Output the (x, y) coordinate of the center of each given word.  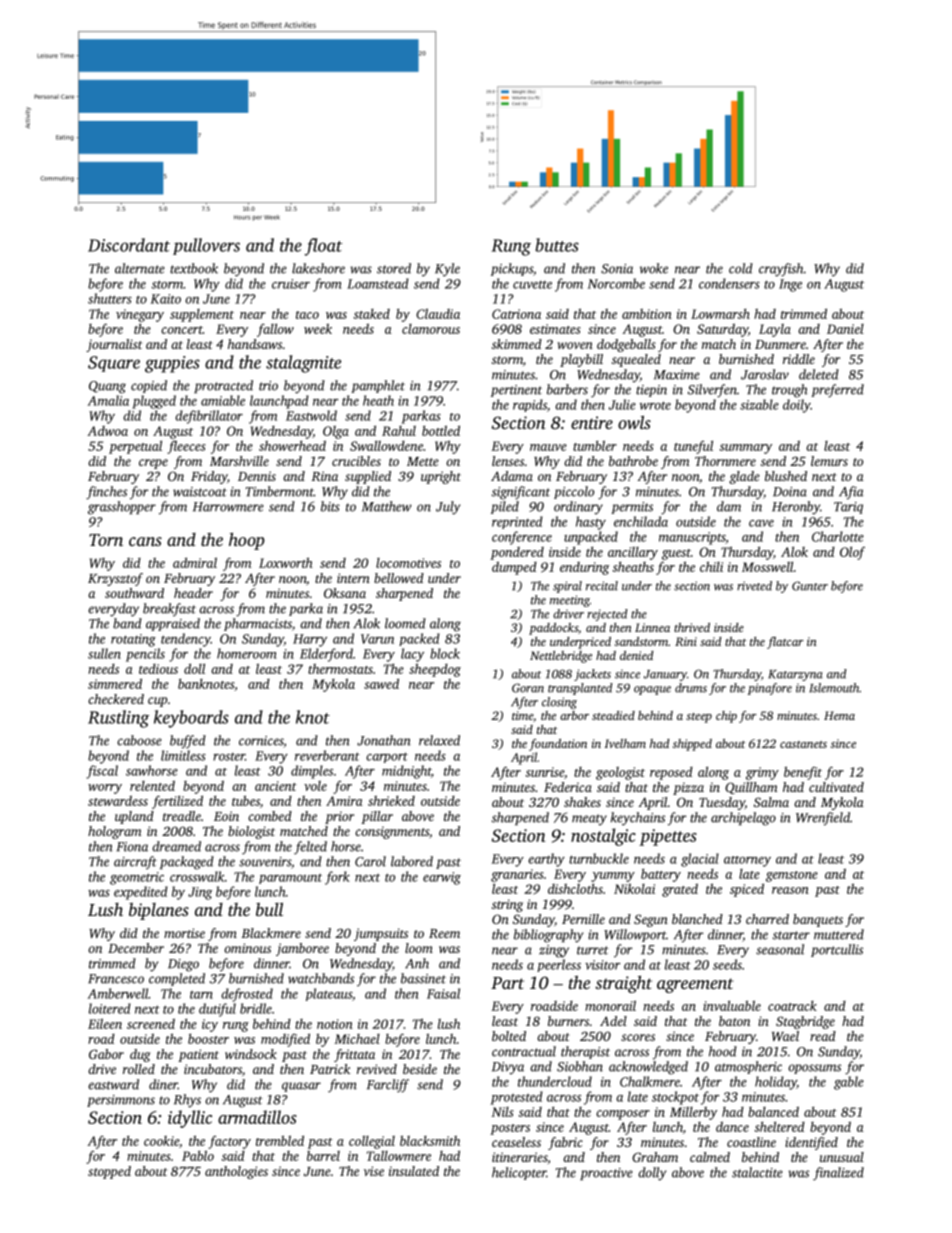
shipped (692, 745)
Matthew (387, 506)
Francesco (116, 979)
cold (741, 268)
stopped (109, 1172)
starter (791, 935)
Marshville (239, 461)
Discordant (129, 245)
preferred (837, 391)
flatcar (785, 643)
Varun (377, 639)
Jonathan (384, 740)
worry (105, 789)
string (507, 905)
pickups (512, 269)
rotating (133, 640)
